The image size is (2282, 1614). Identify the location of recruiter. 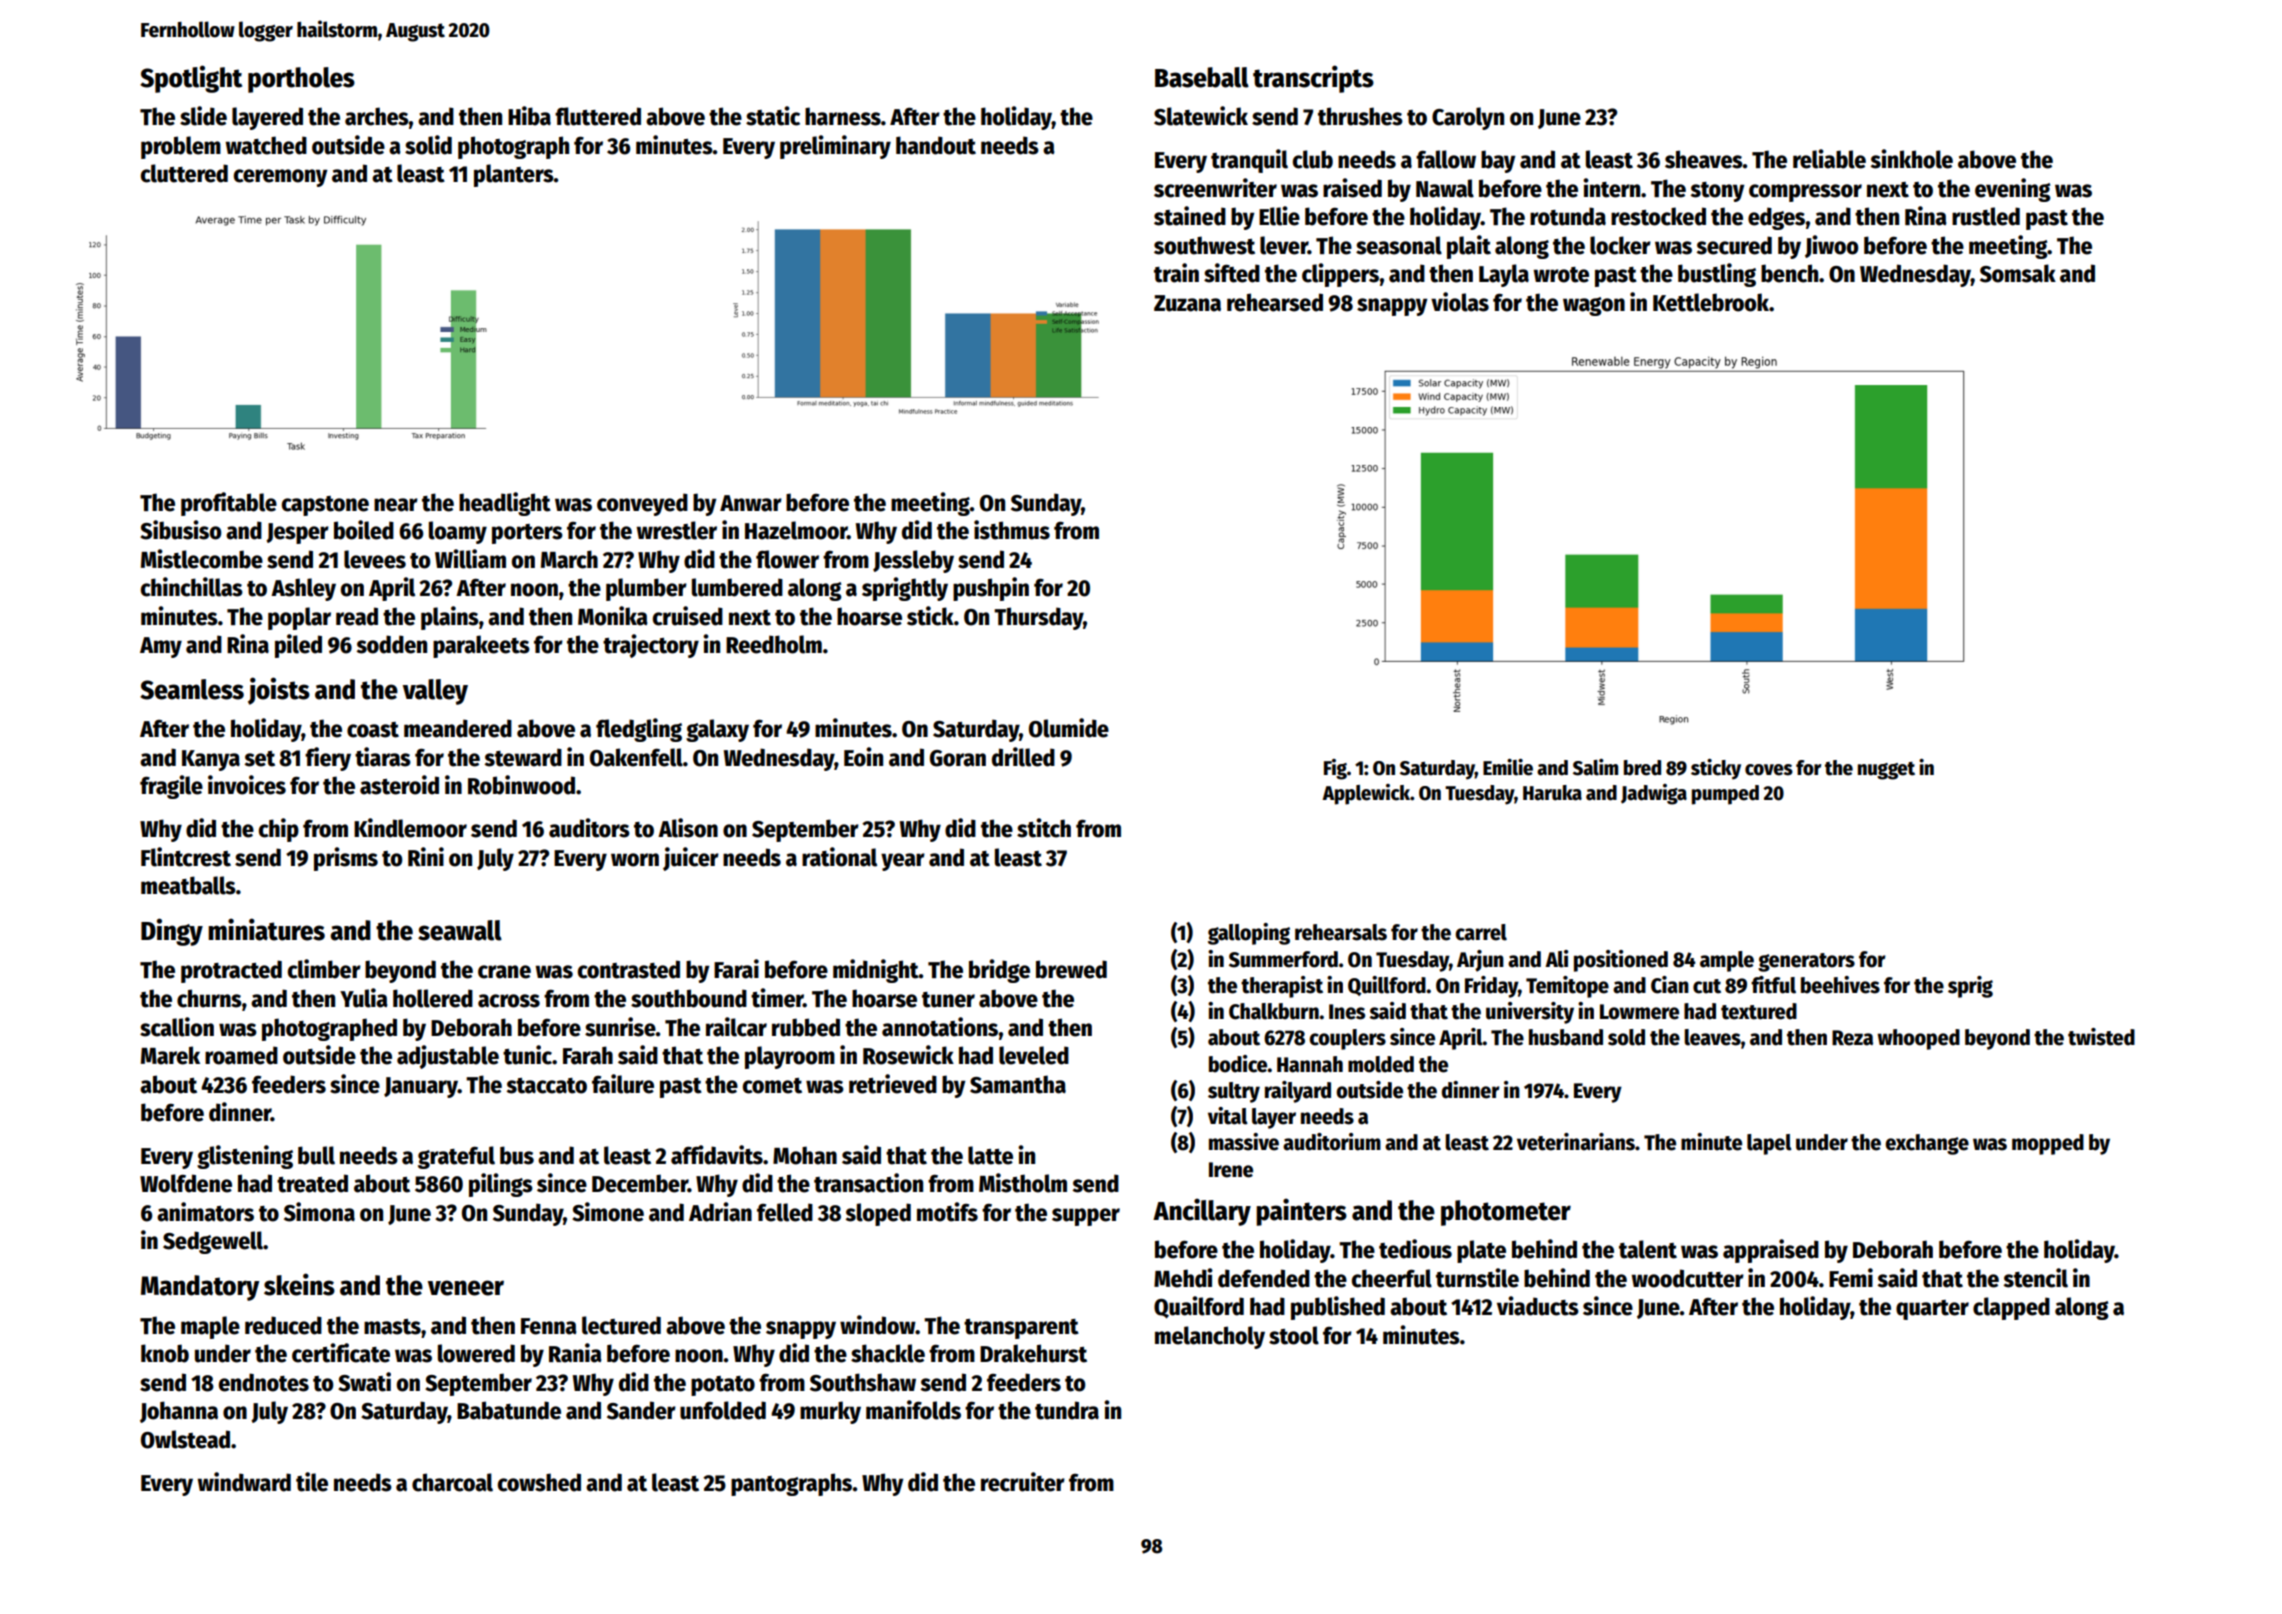
(1023, 1482).
